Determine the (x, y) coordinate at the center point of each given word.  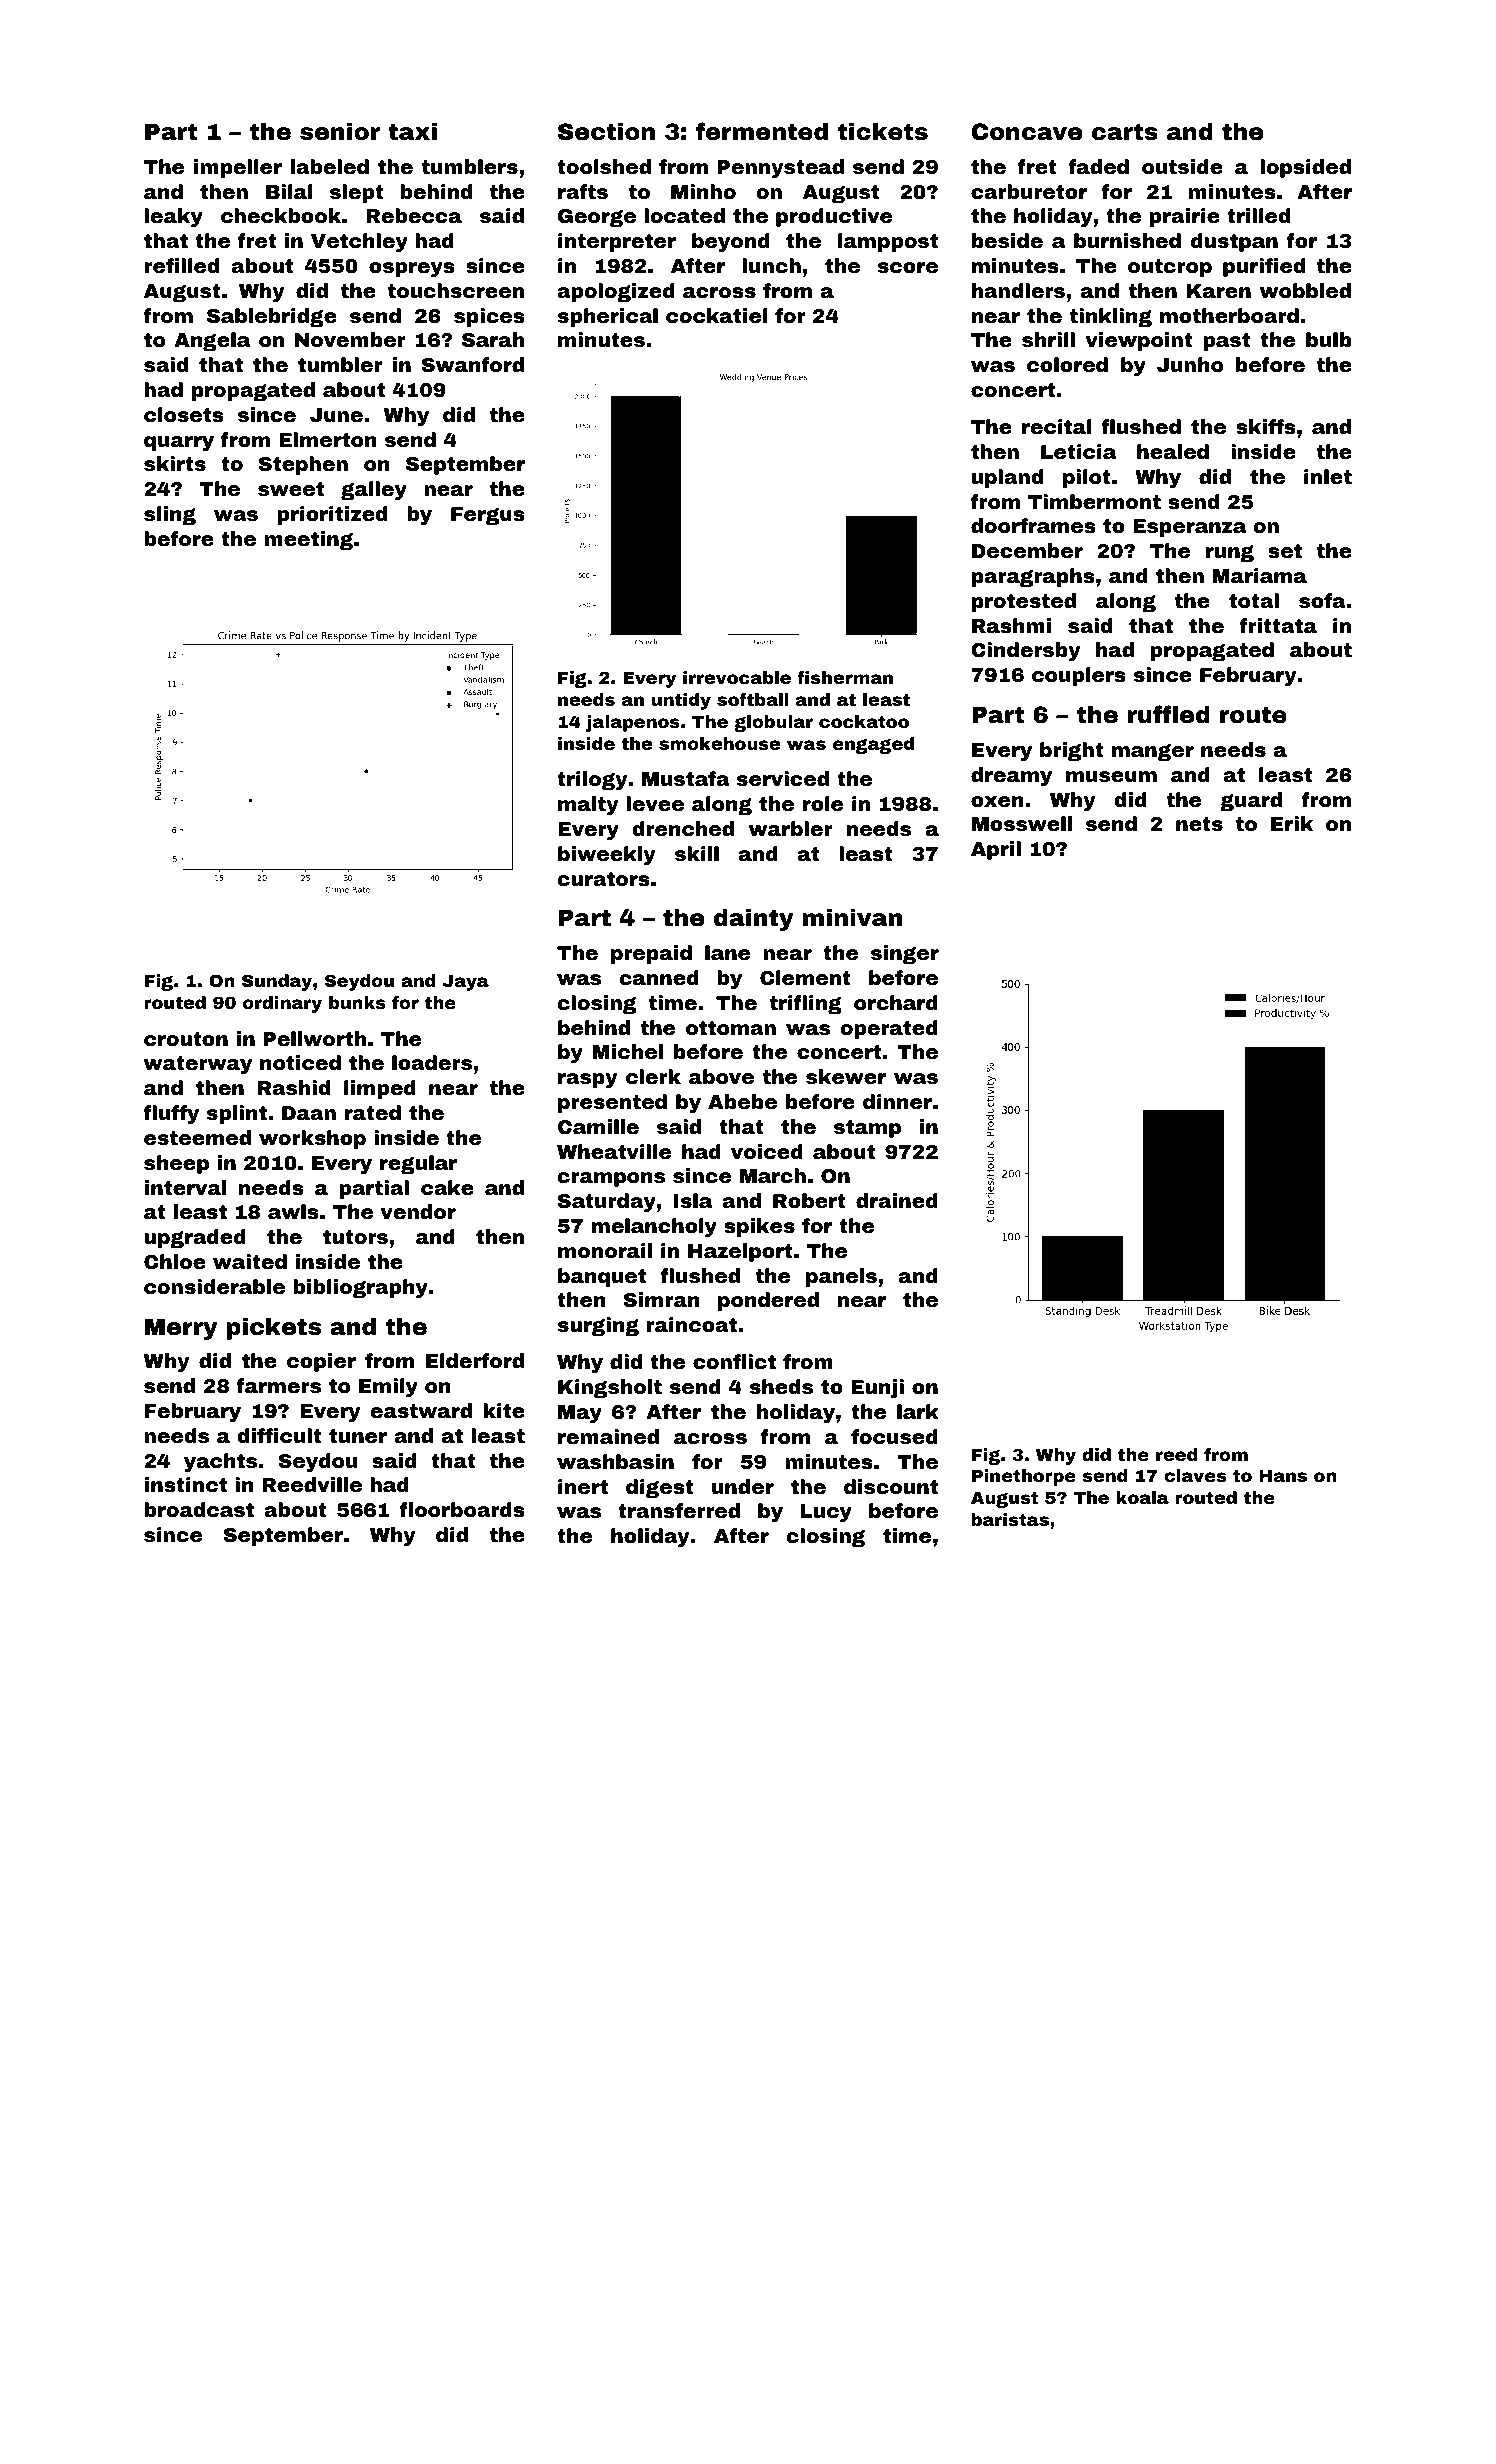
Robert (809, 1200)
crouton (186, 1039)
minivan (852, 917)
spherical (608, 317)
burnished (1127, 240)
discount (891, 1486)
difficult (279, 1435)
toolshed (604, 166)
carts (1125, 132)
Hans (1283, 1476)
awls (293, 1211)
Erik (1292, 823)
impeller (238, 168)
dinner (897, 1101)
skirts (175, 463)
